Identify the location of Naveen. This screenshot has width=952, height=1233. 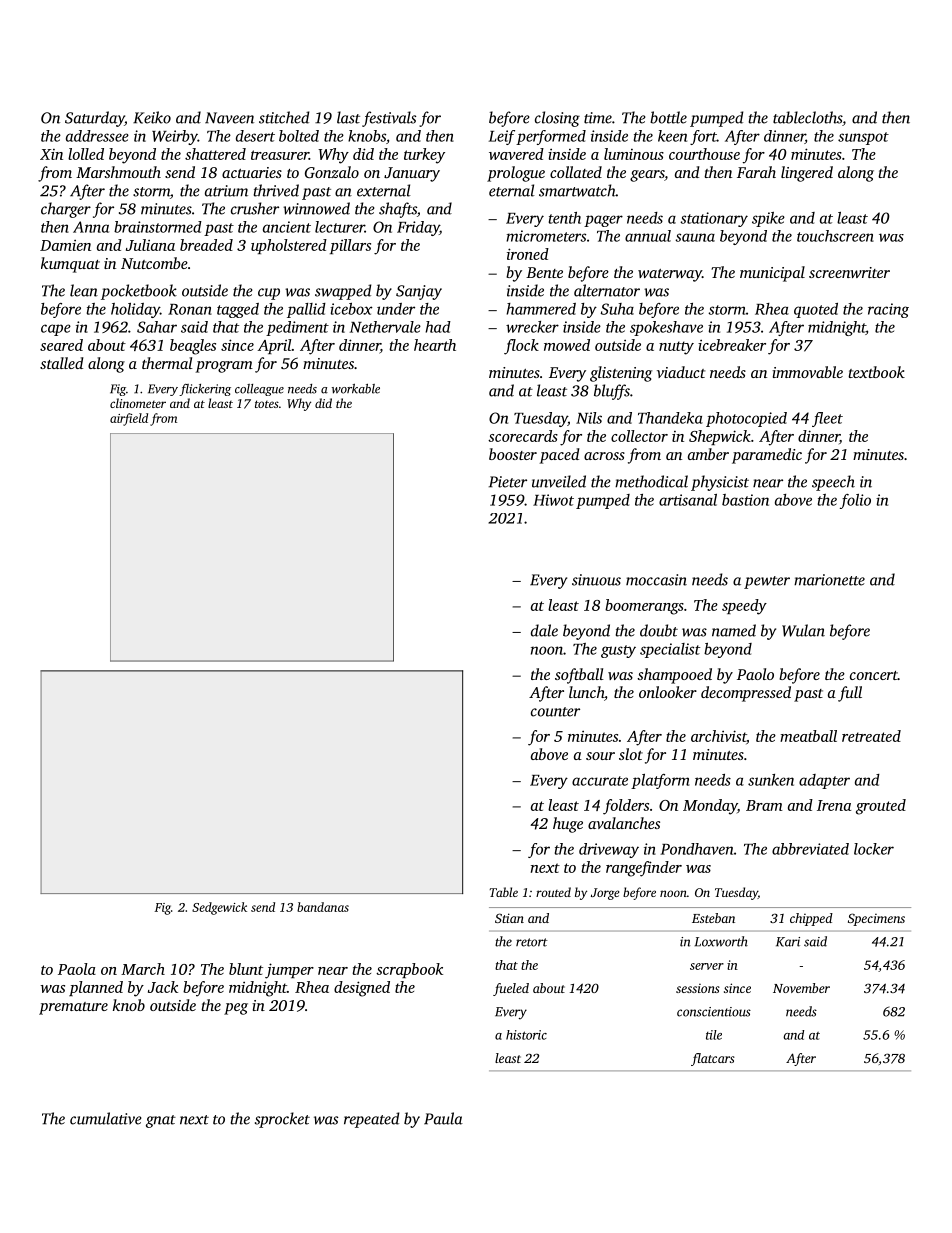
(229, 118).
